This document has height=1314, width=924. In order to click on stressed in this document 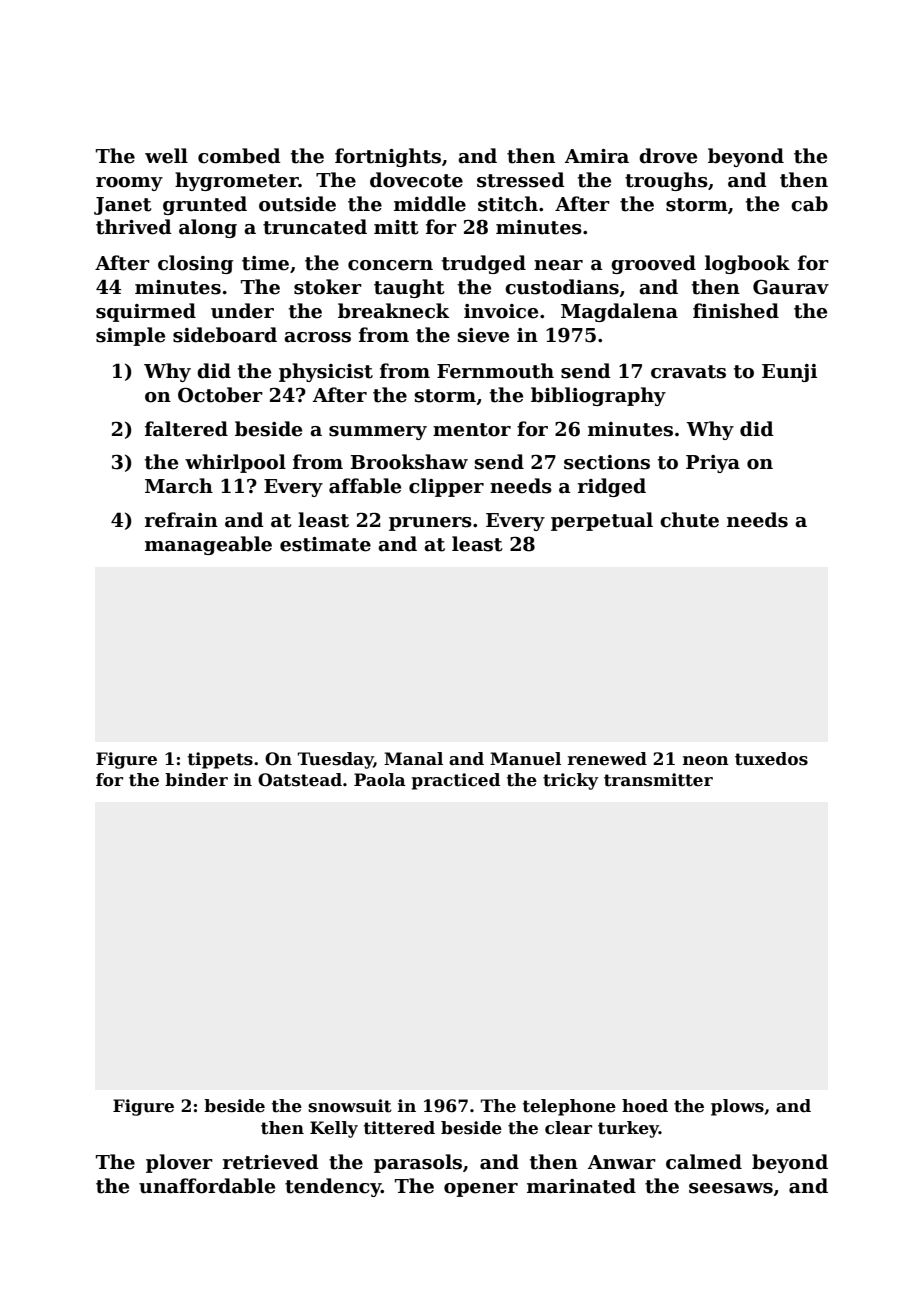, I will do `click(521, 180)`.
